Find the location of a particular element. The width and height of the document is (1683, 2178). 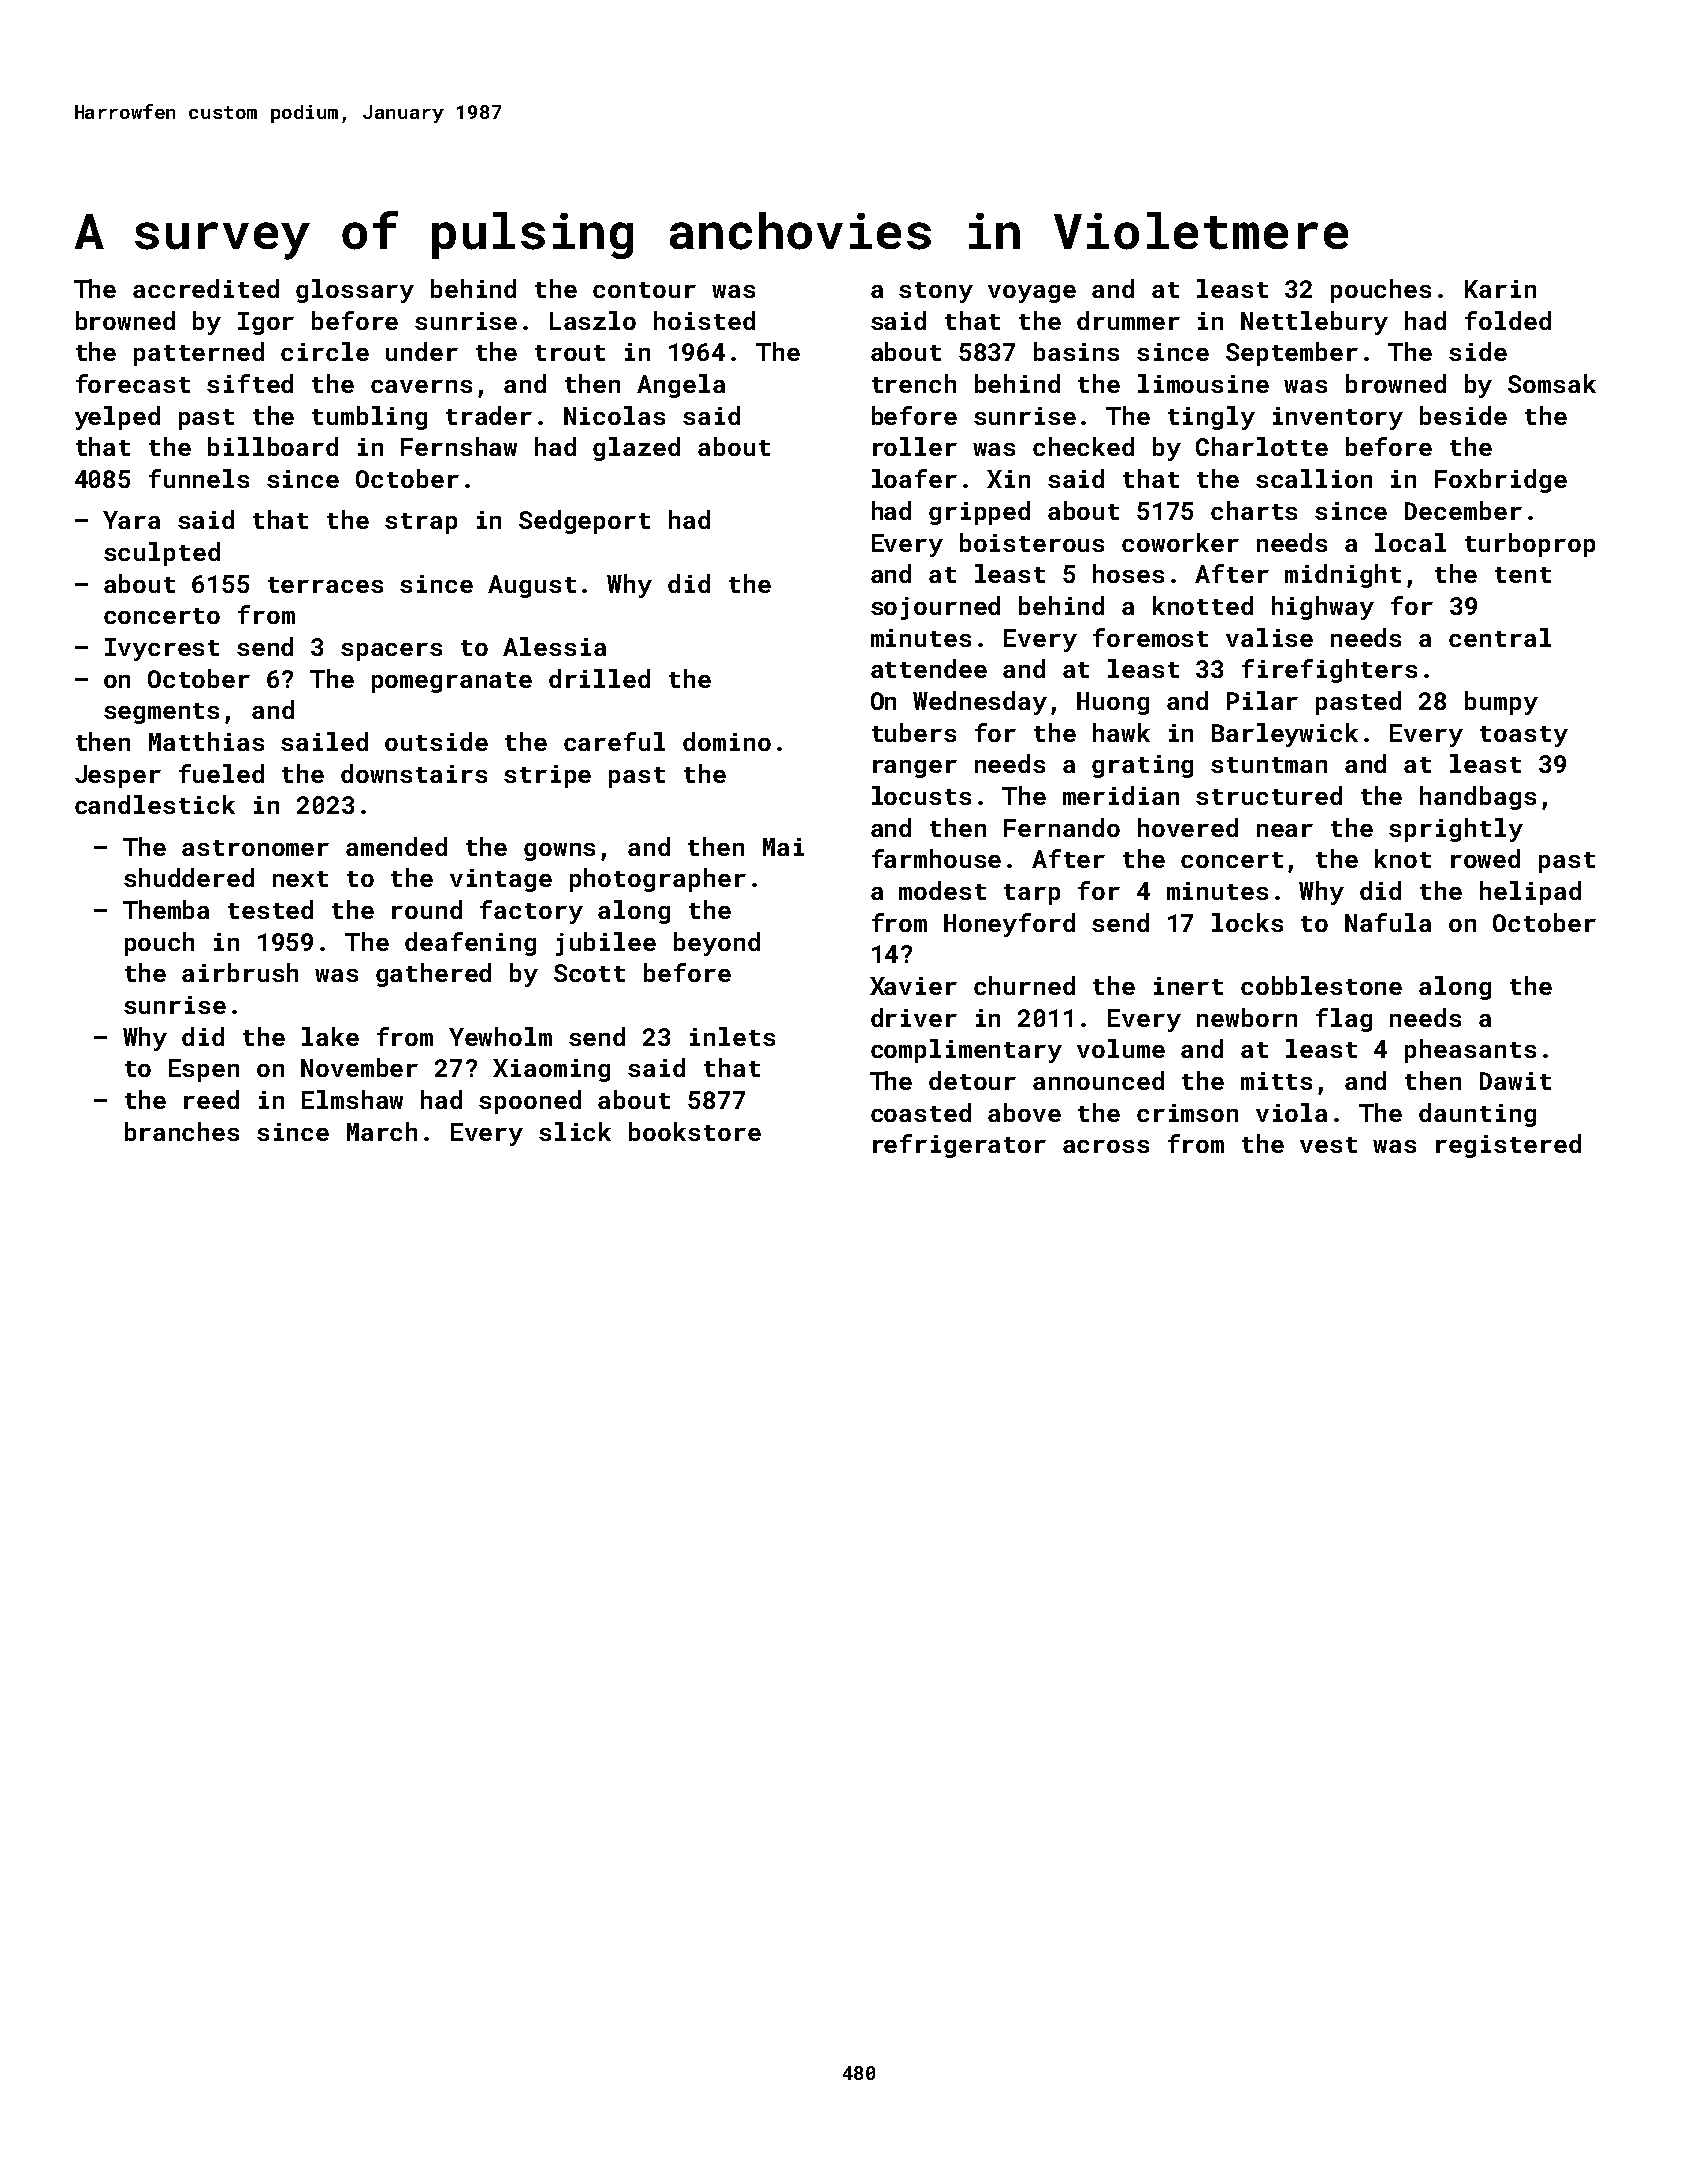

Nafula is located at coordinates (1388, 922).
